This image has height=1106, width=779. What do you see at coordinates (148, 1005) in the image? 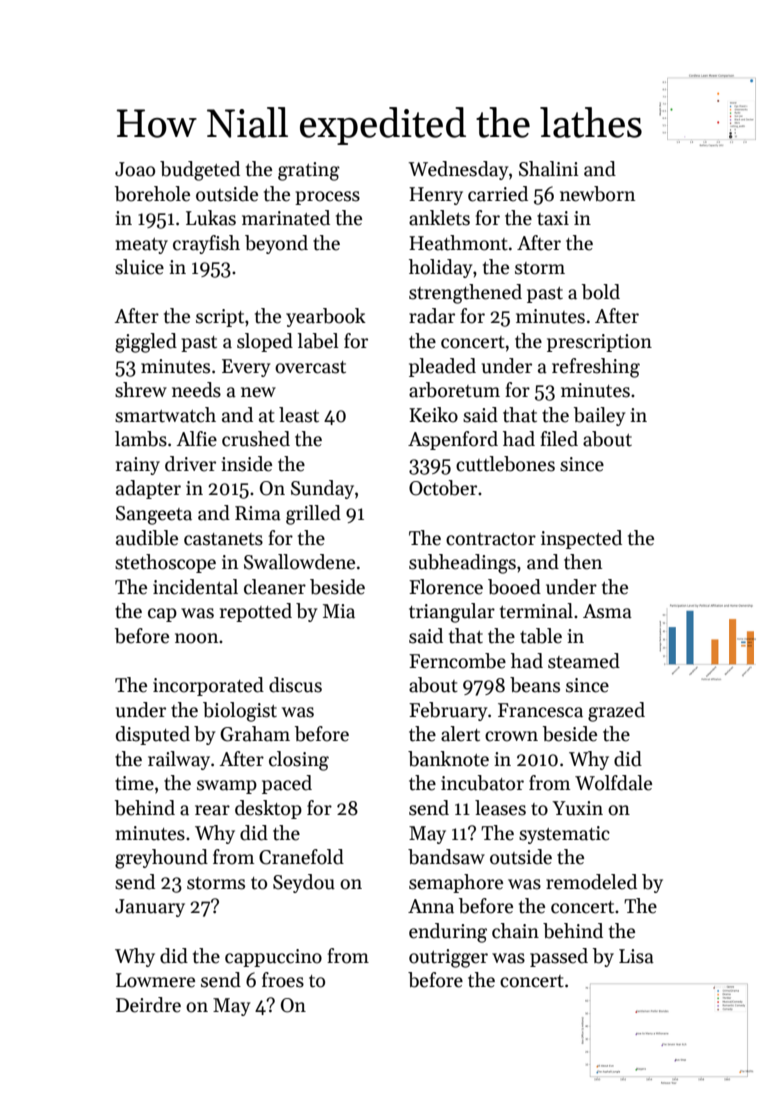
I see `Deirdre` at bounding box center [148, 1005].
